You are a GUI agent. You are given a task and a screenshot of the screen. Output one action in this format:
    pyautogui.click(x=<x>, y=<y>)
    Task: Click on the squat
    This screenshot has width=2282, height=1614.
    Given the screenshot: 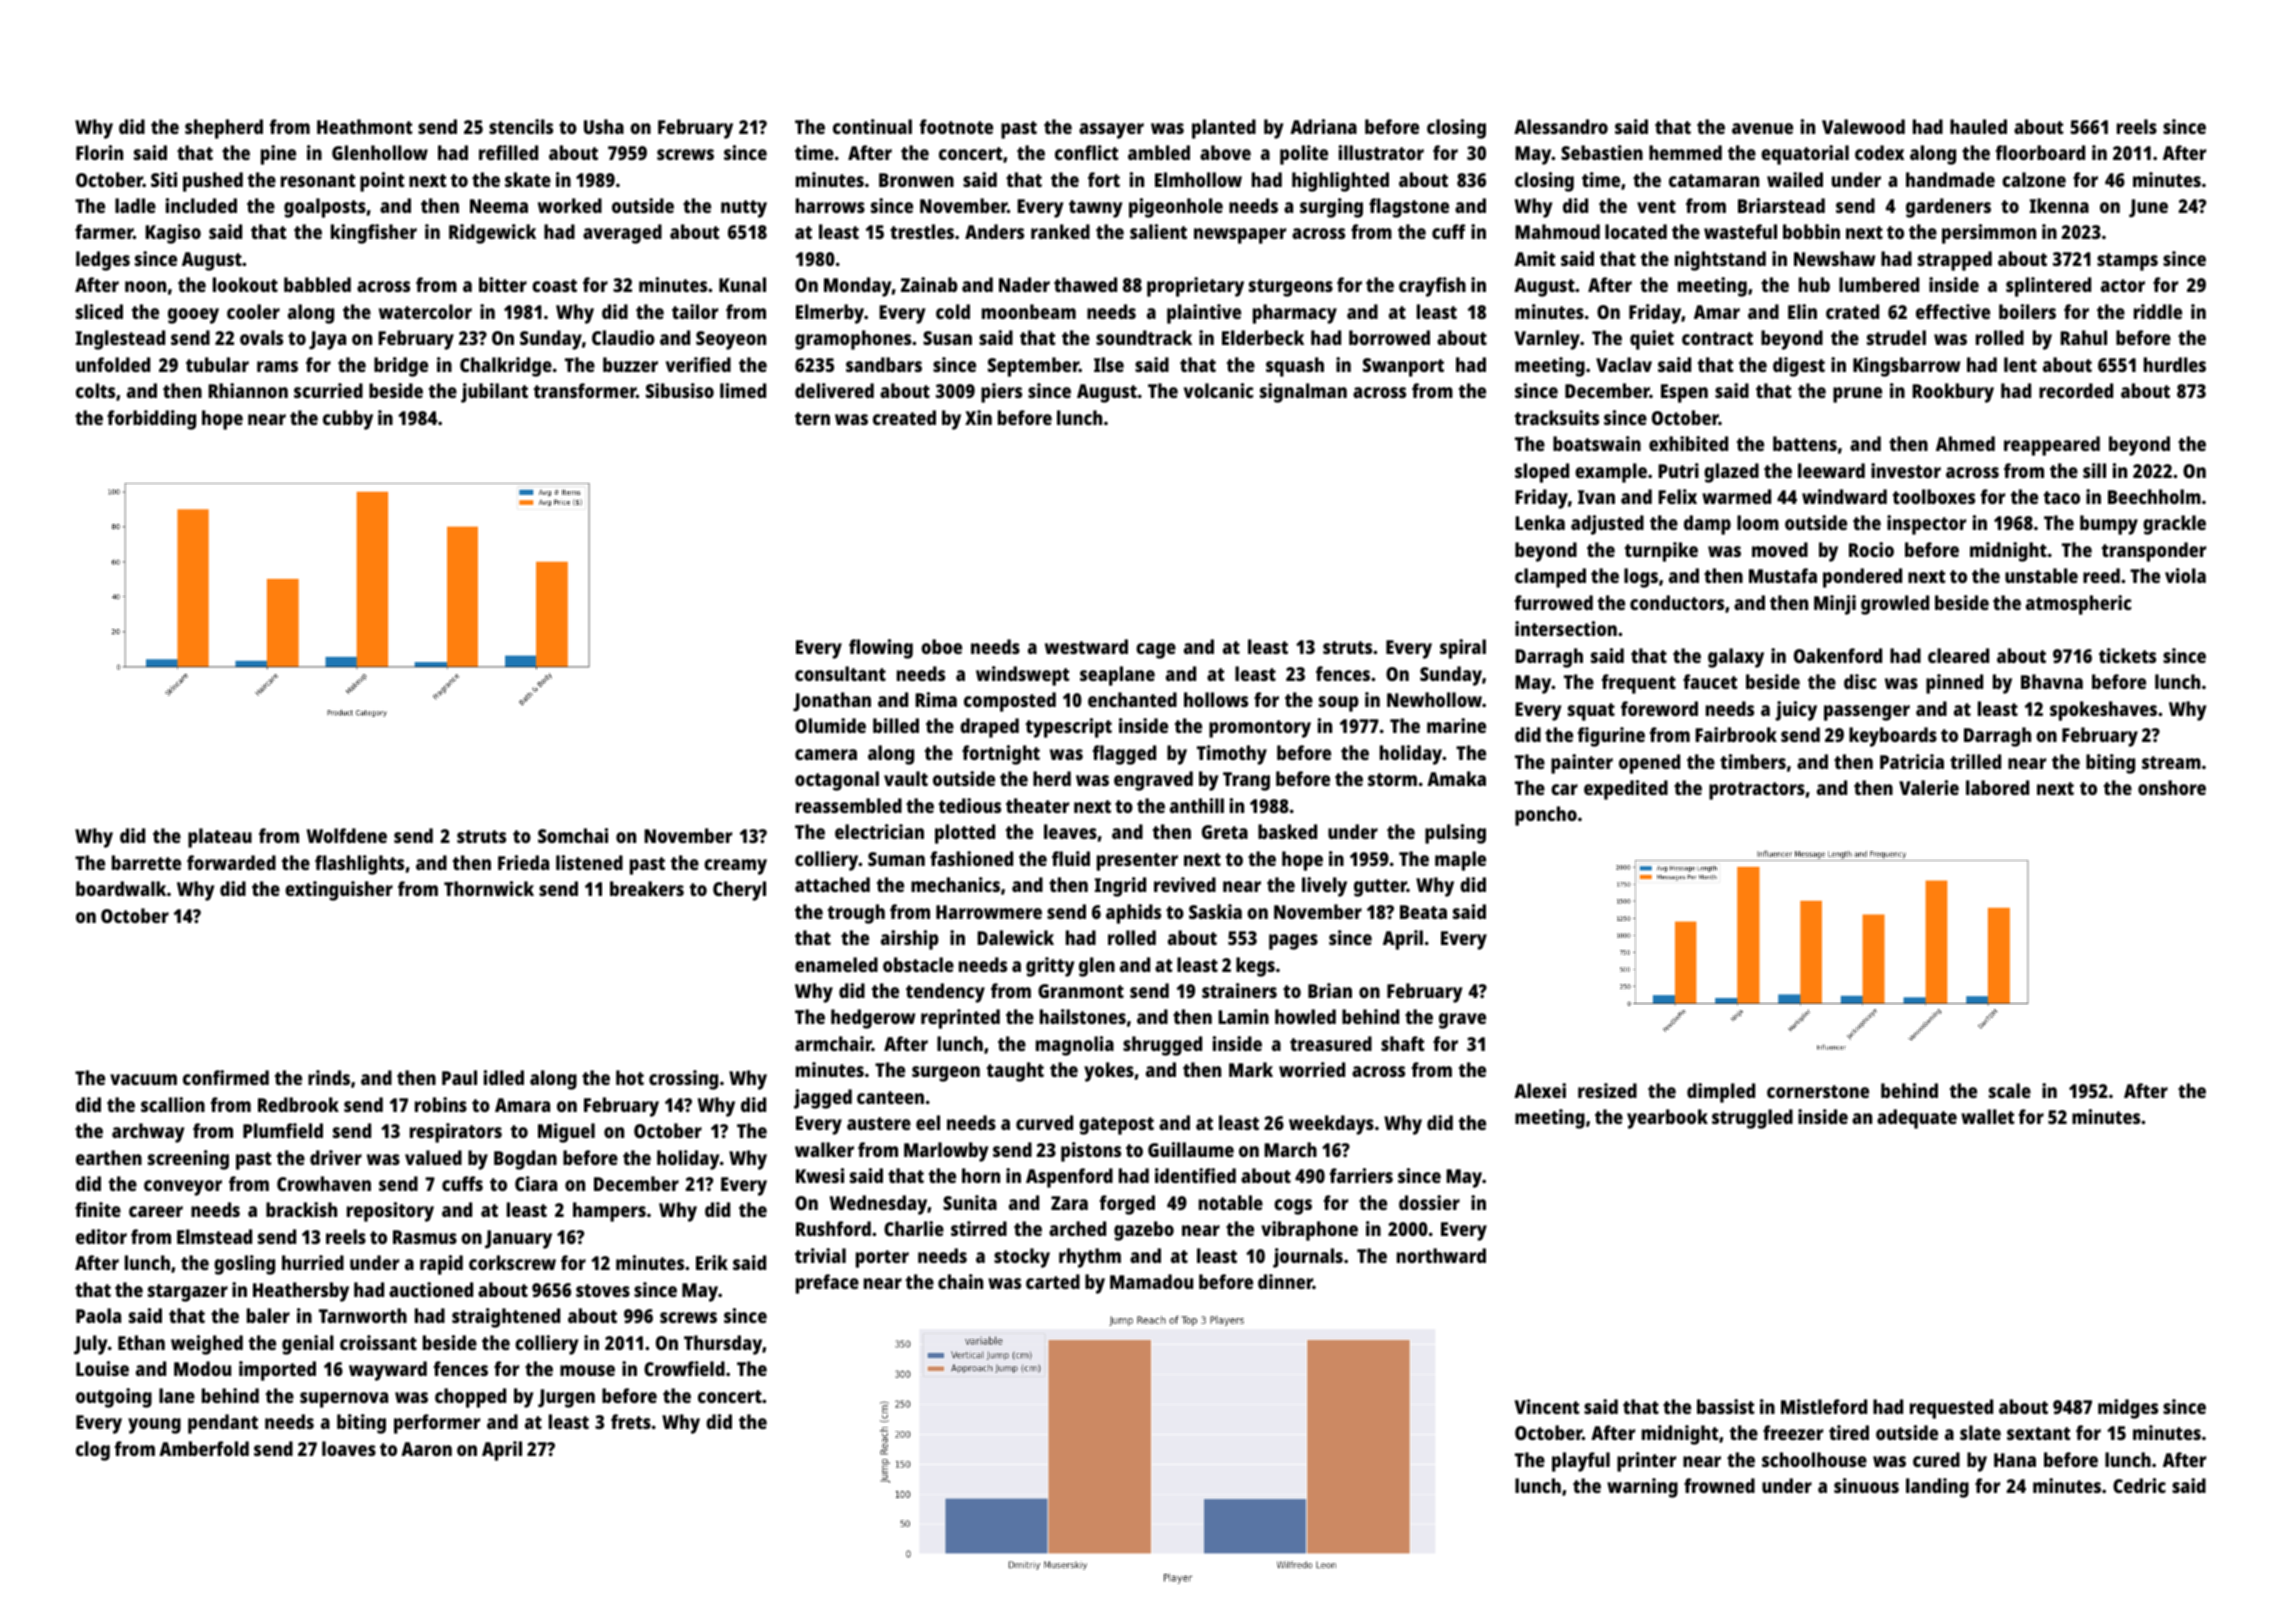 What is the action you would take?
    pyautogui.click(x=1591, y=712)
